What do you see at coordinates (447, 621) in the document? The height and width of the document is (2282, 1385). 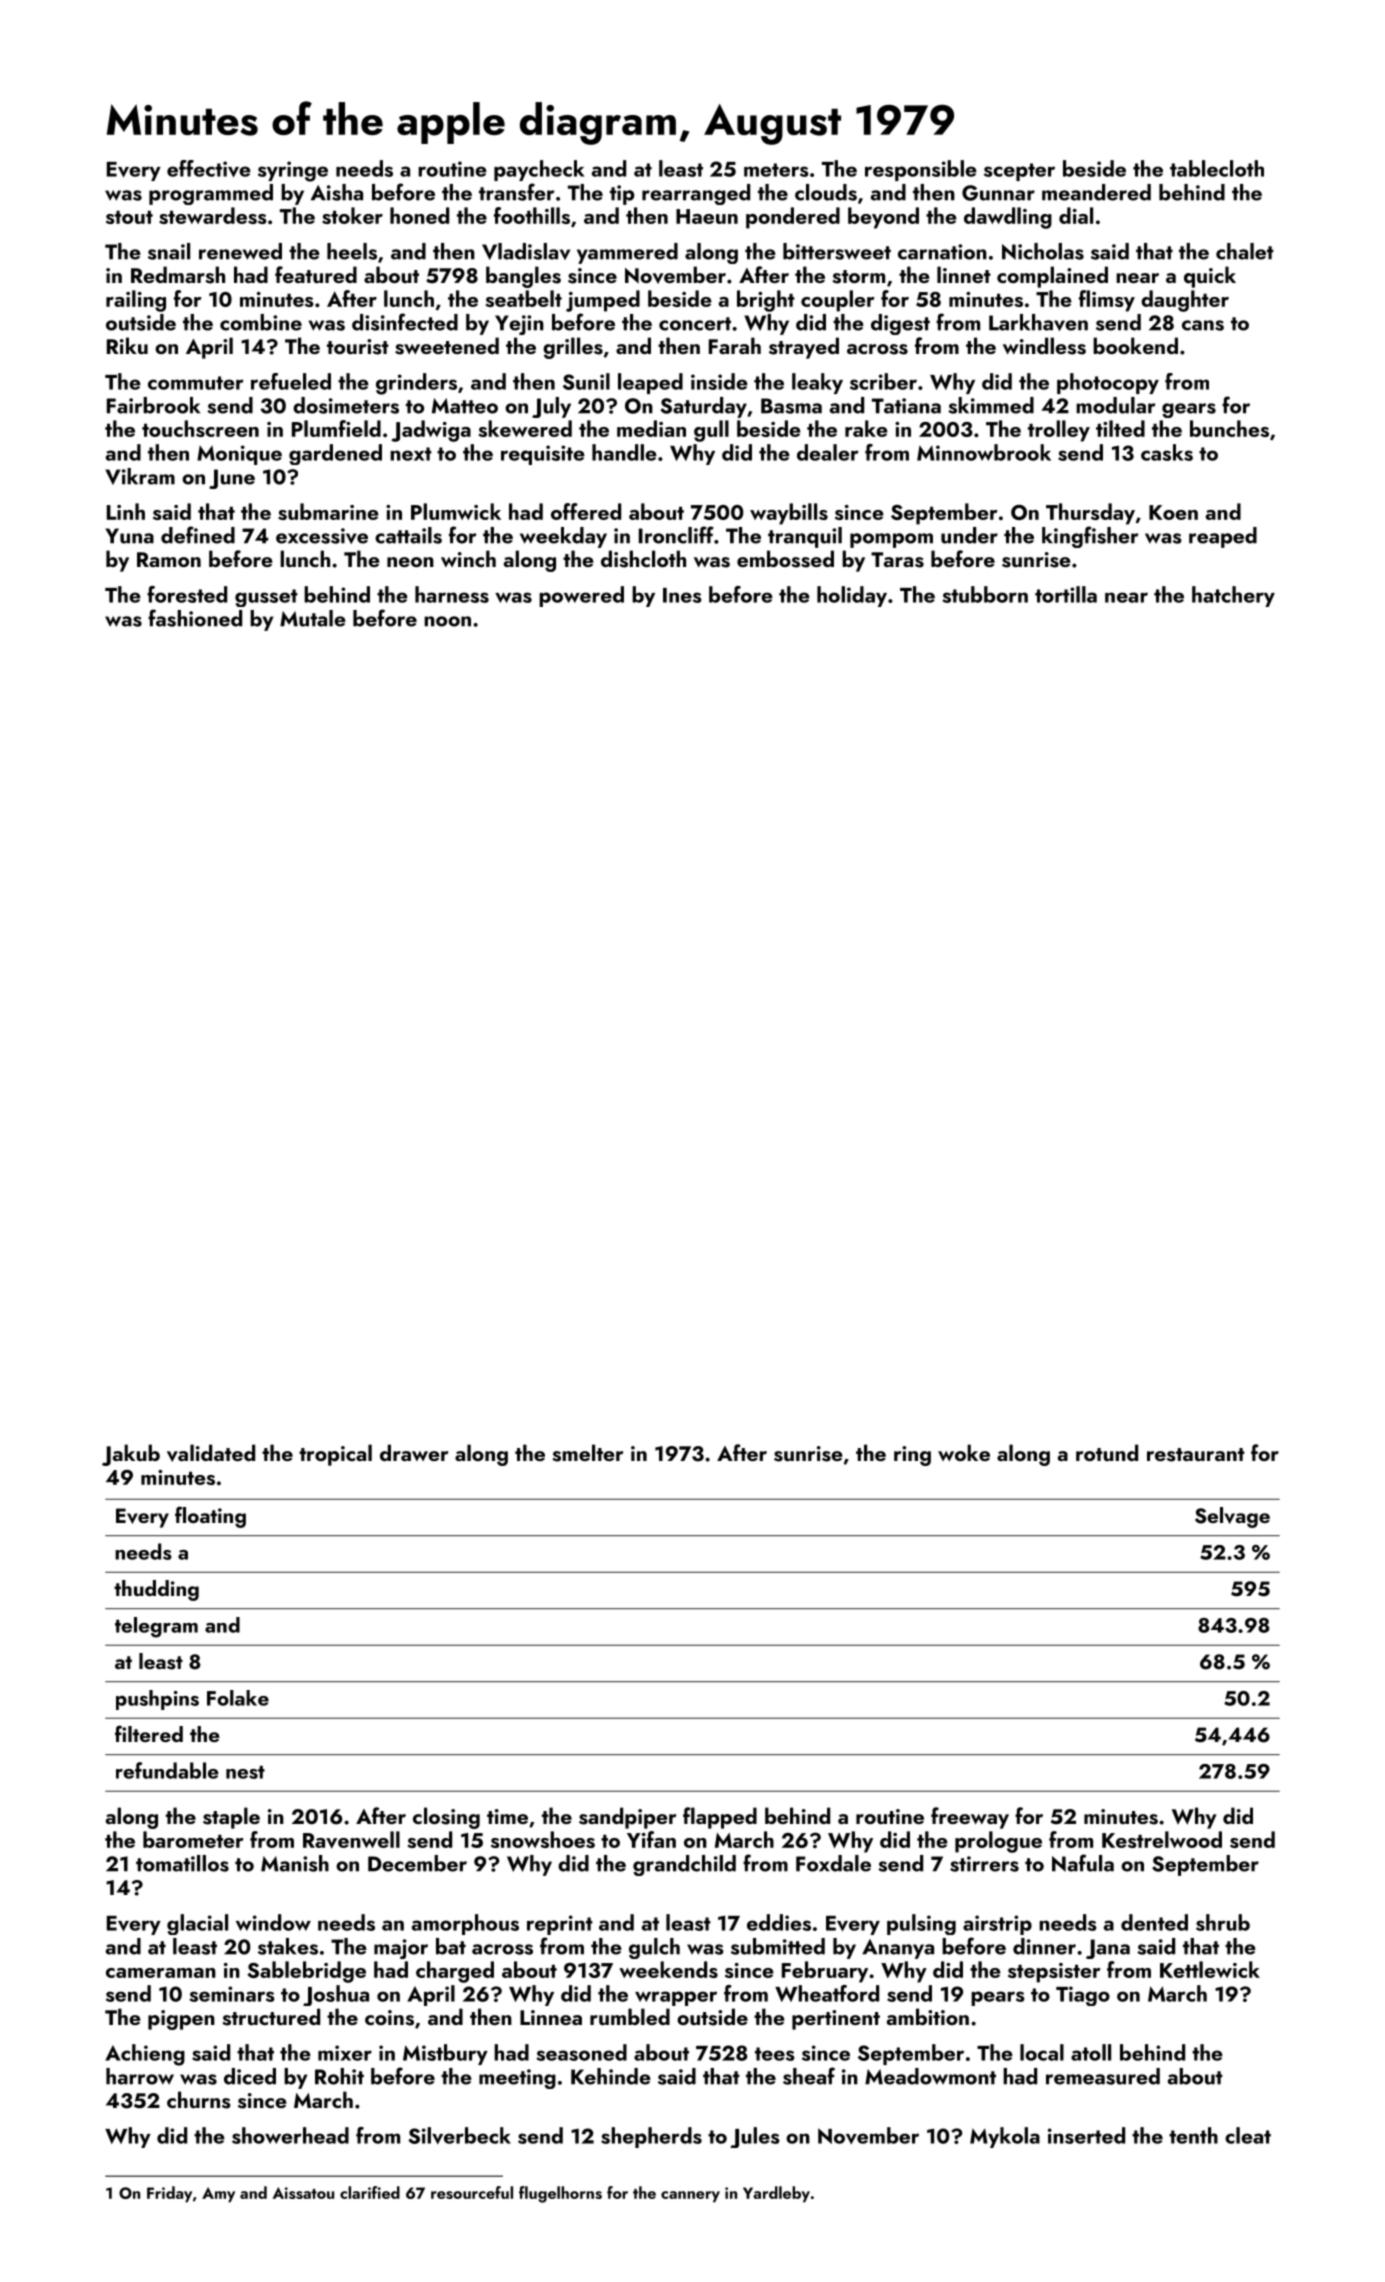 I see `noon` at bounding box center [447, 621].
